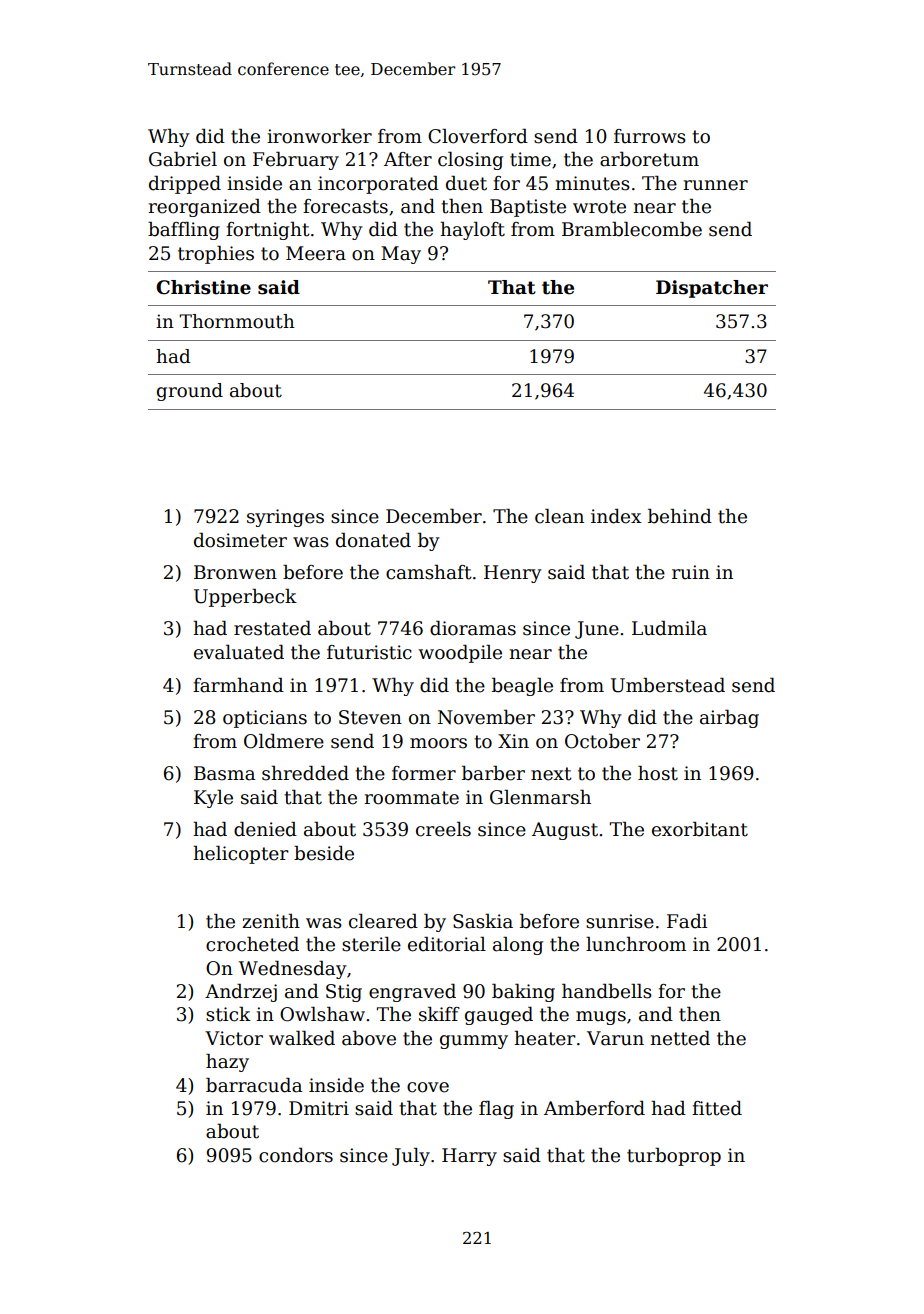  I want to click on turboprop, so click(674, 1157).
